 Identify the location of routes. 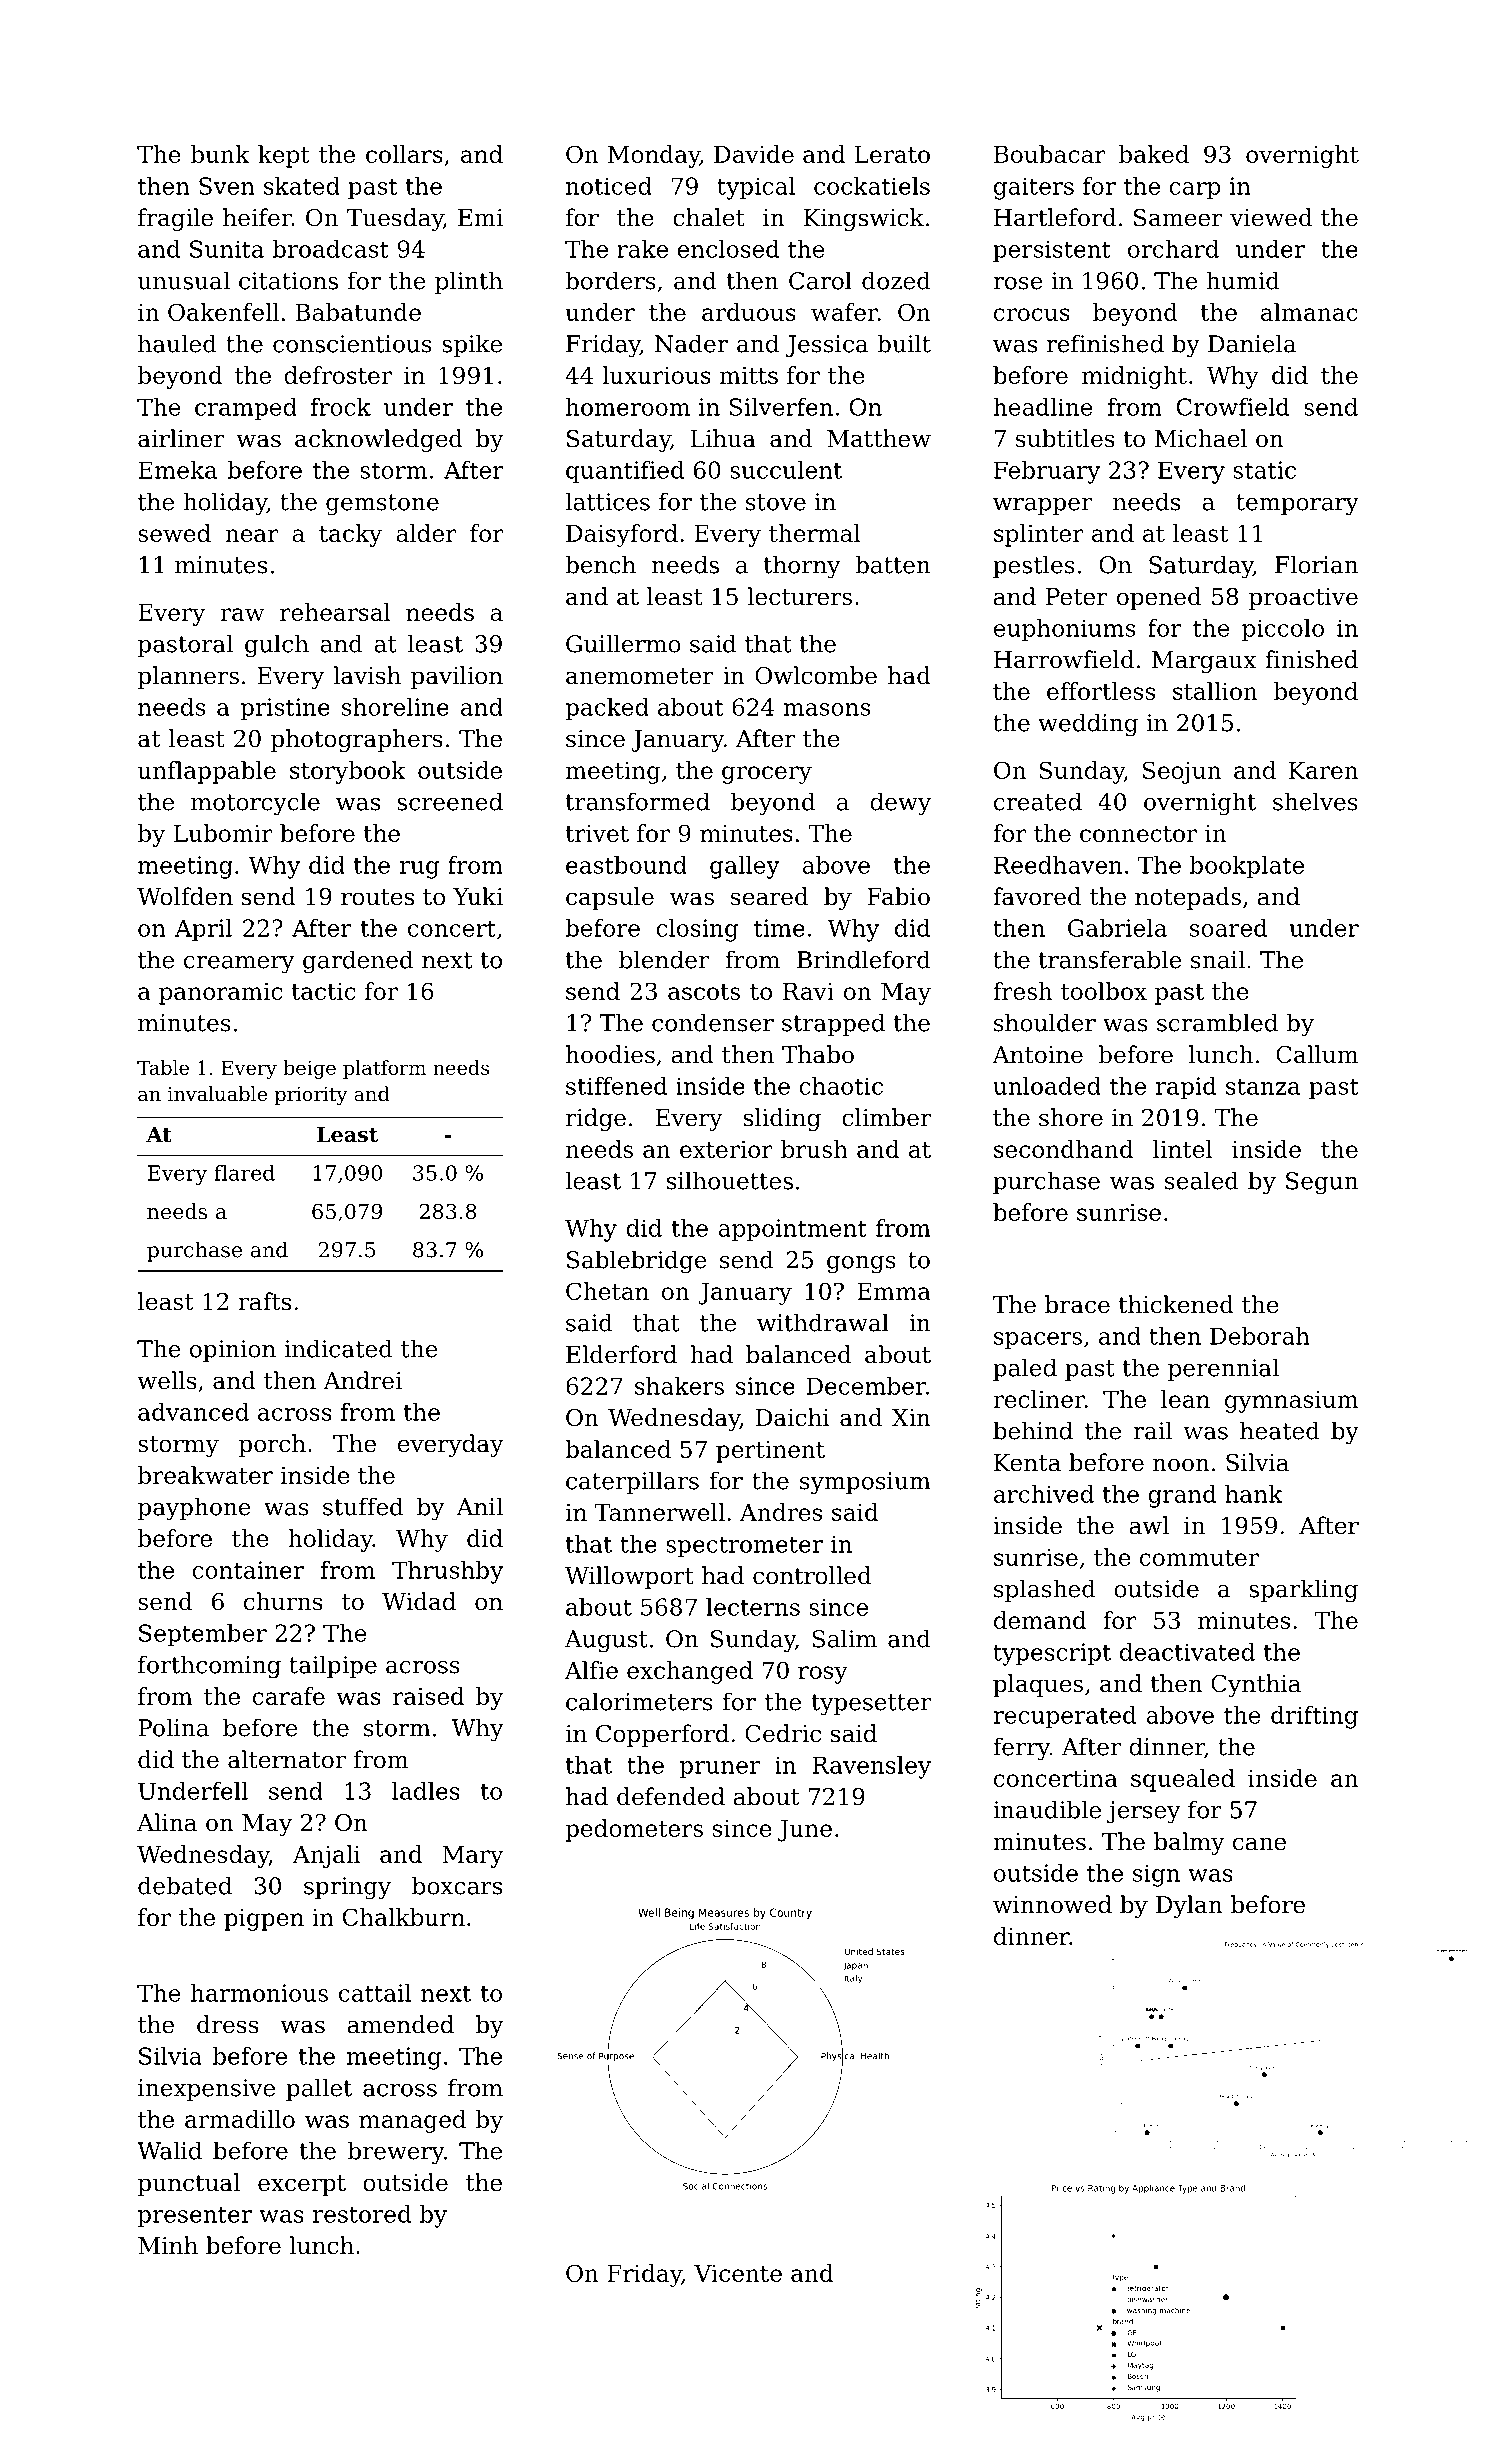
(377, 897).
